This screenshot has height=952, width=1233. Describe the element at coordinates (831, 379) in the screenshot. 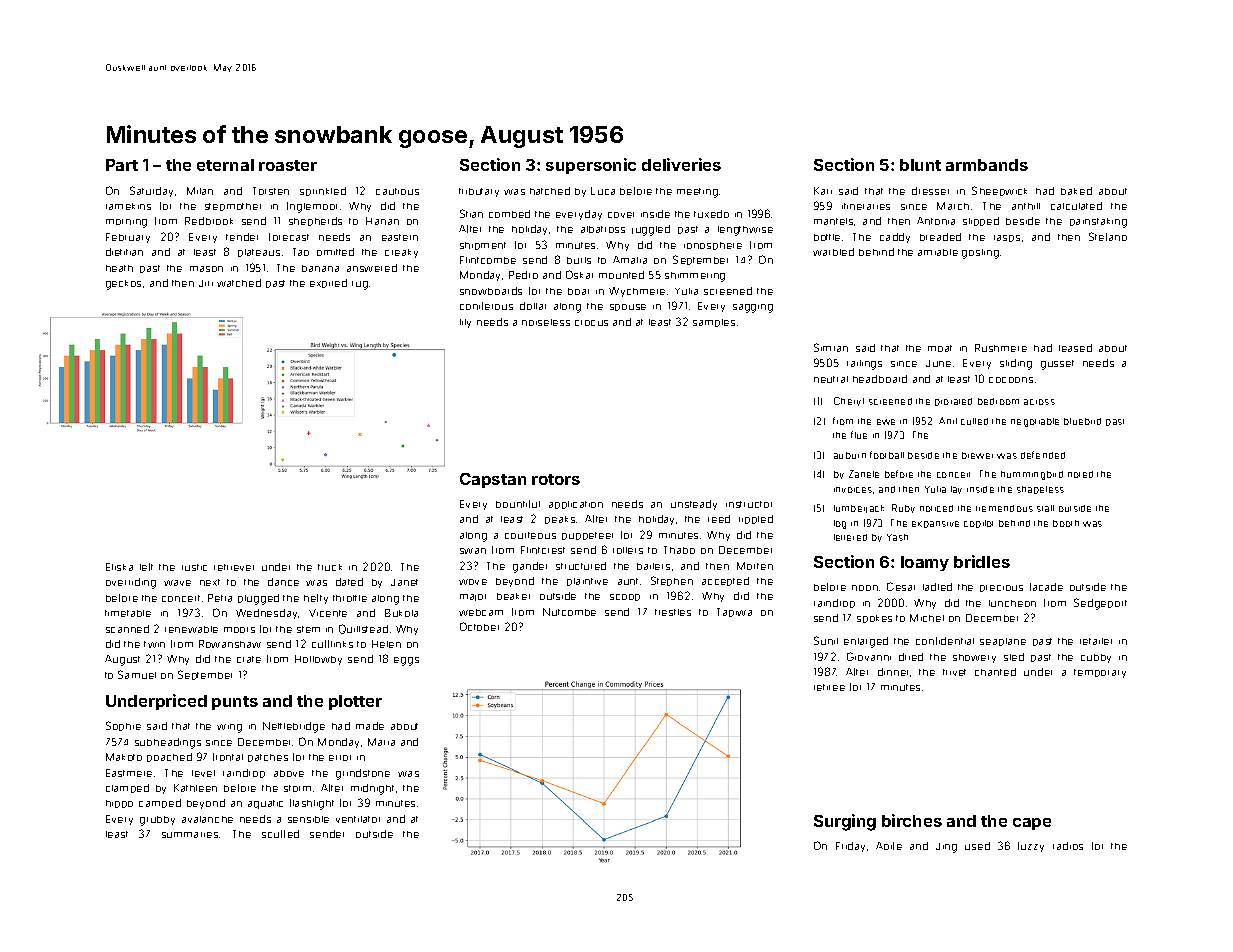

I see `neutral` at that location.
